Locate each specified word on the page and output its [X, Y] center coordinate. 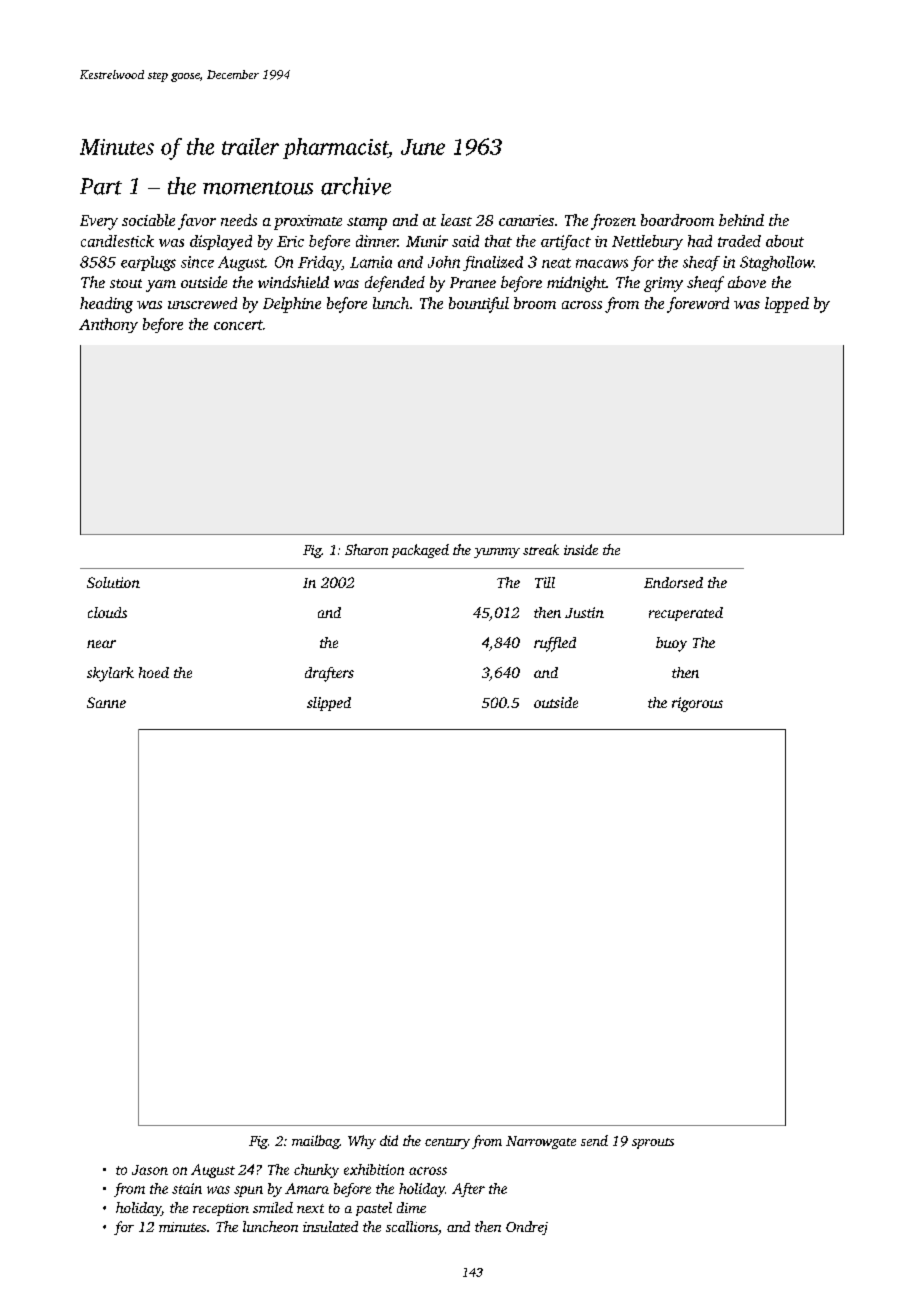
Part [101, 186]
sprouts [653, 1143]
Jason [150, 1170]
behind [741, 220]
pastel [374, 1209]
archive [356, 186]
